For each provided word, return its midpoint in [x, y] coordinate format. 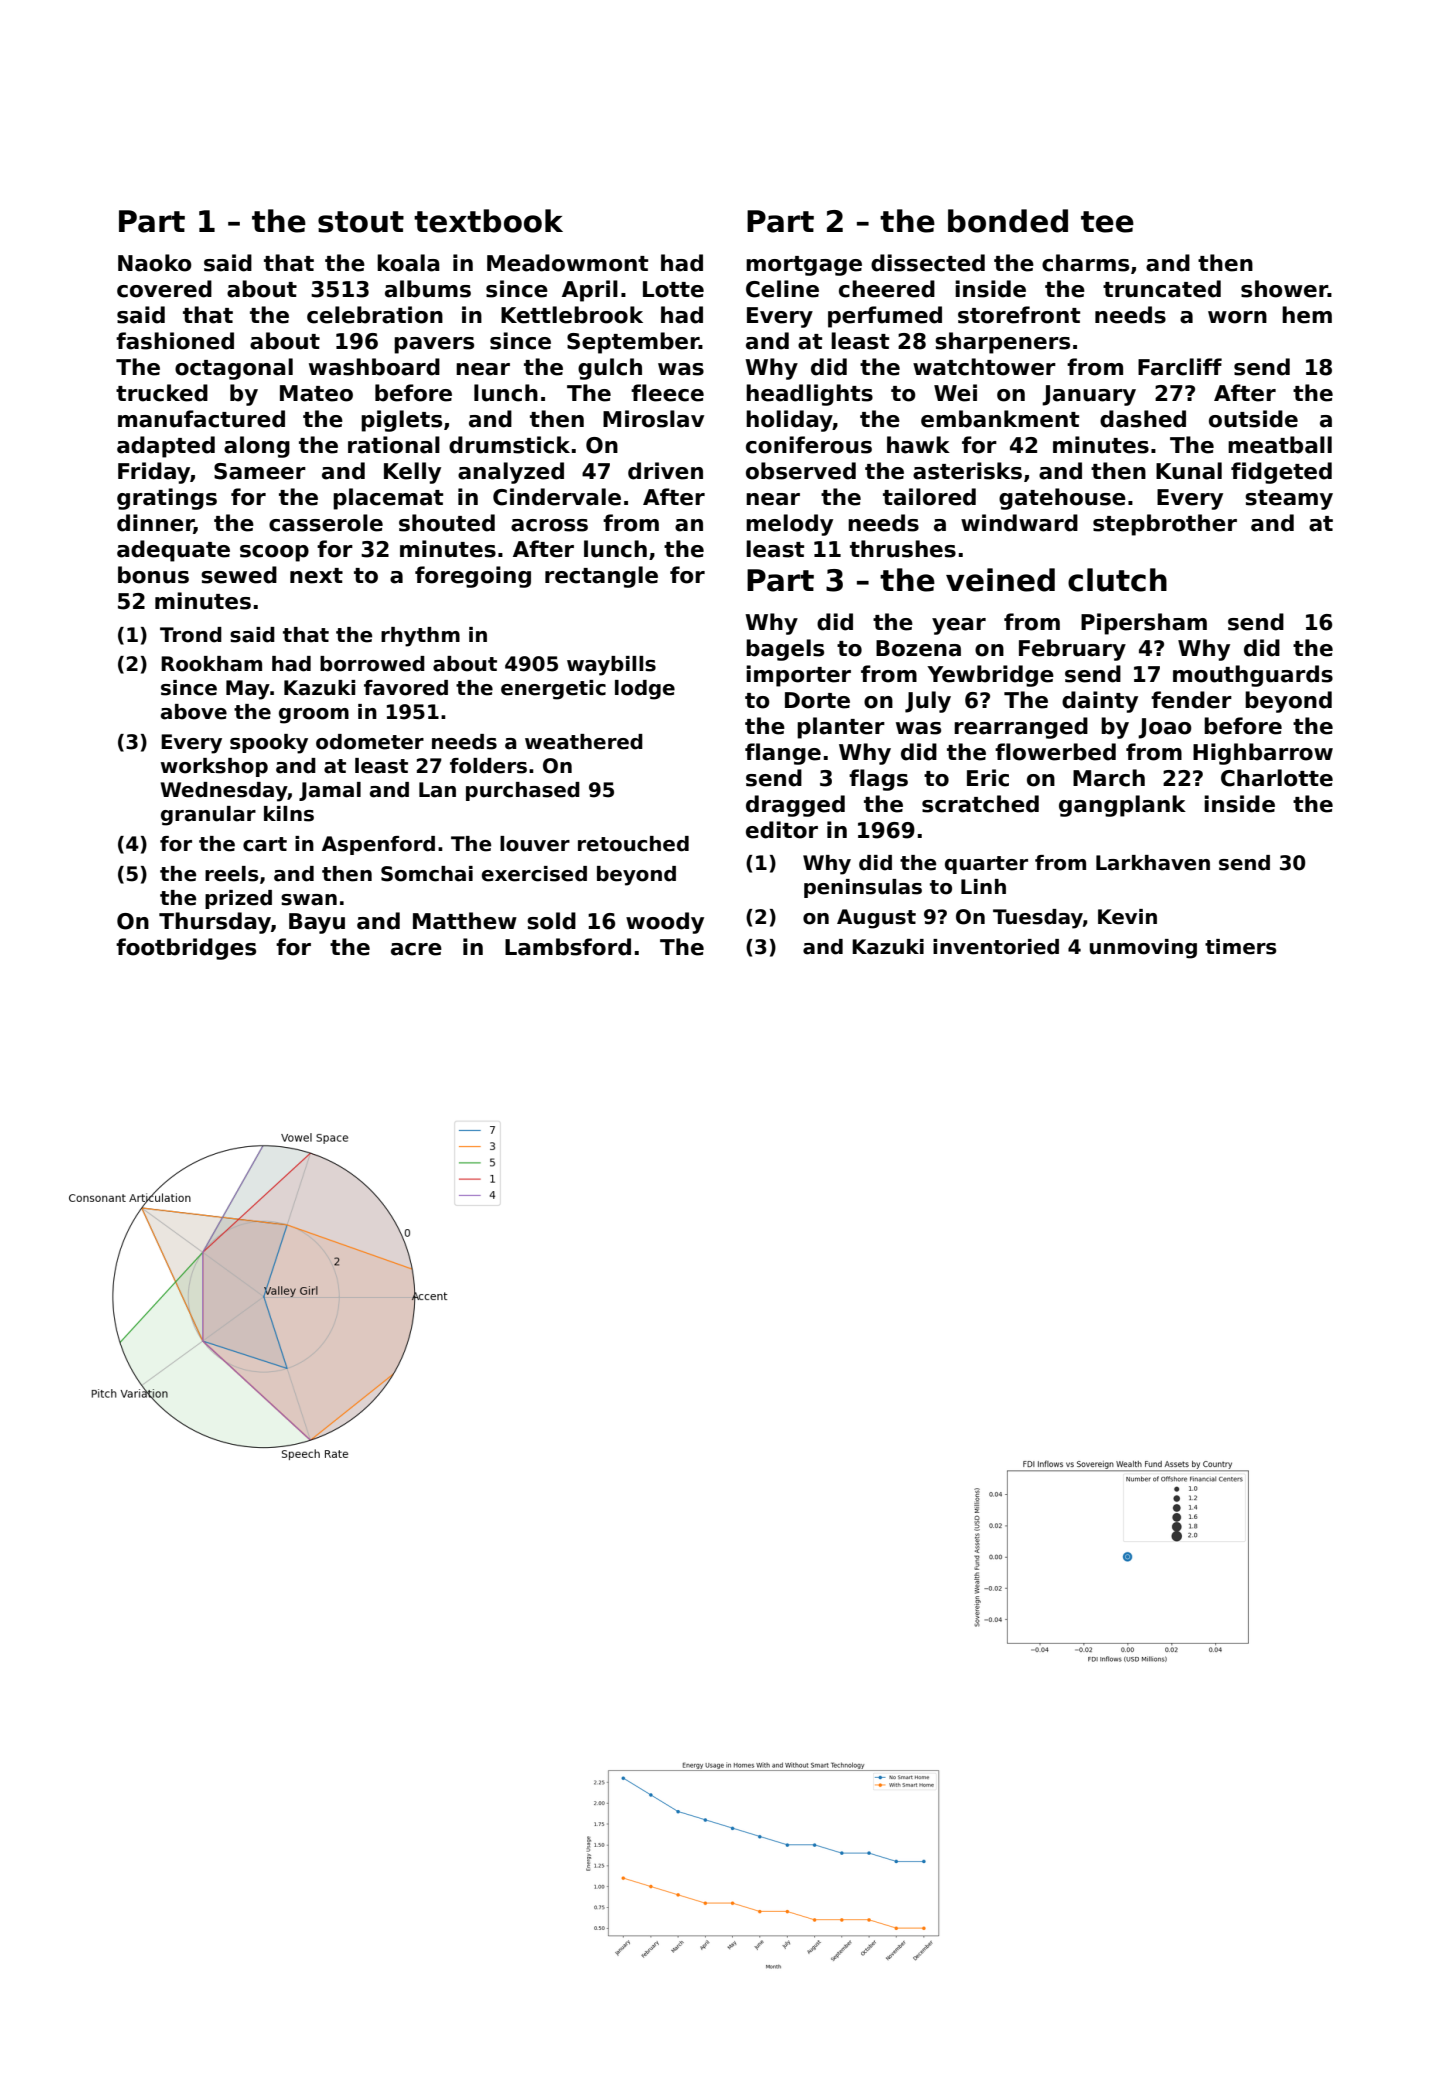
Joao [1165, 728]
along [257, 447]
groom [314, 716]
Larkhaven [1153, 863]
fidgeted [1281, 473]
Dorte [817, 700]
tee [1107, 222]
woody [665, 923]
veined [1000, 580]
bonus [153, 575]
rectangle [601, 577]
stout [361, 222]
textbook [488, 221]
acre [416, 949]
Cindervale [557, 497]
